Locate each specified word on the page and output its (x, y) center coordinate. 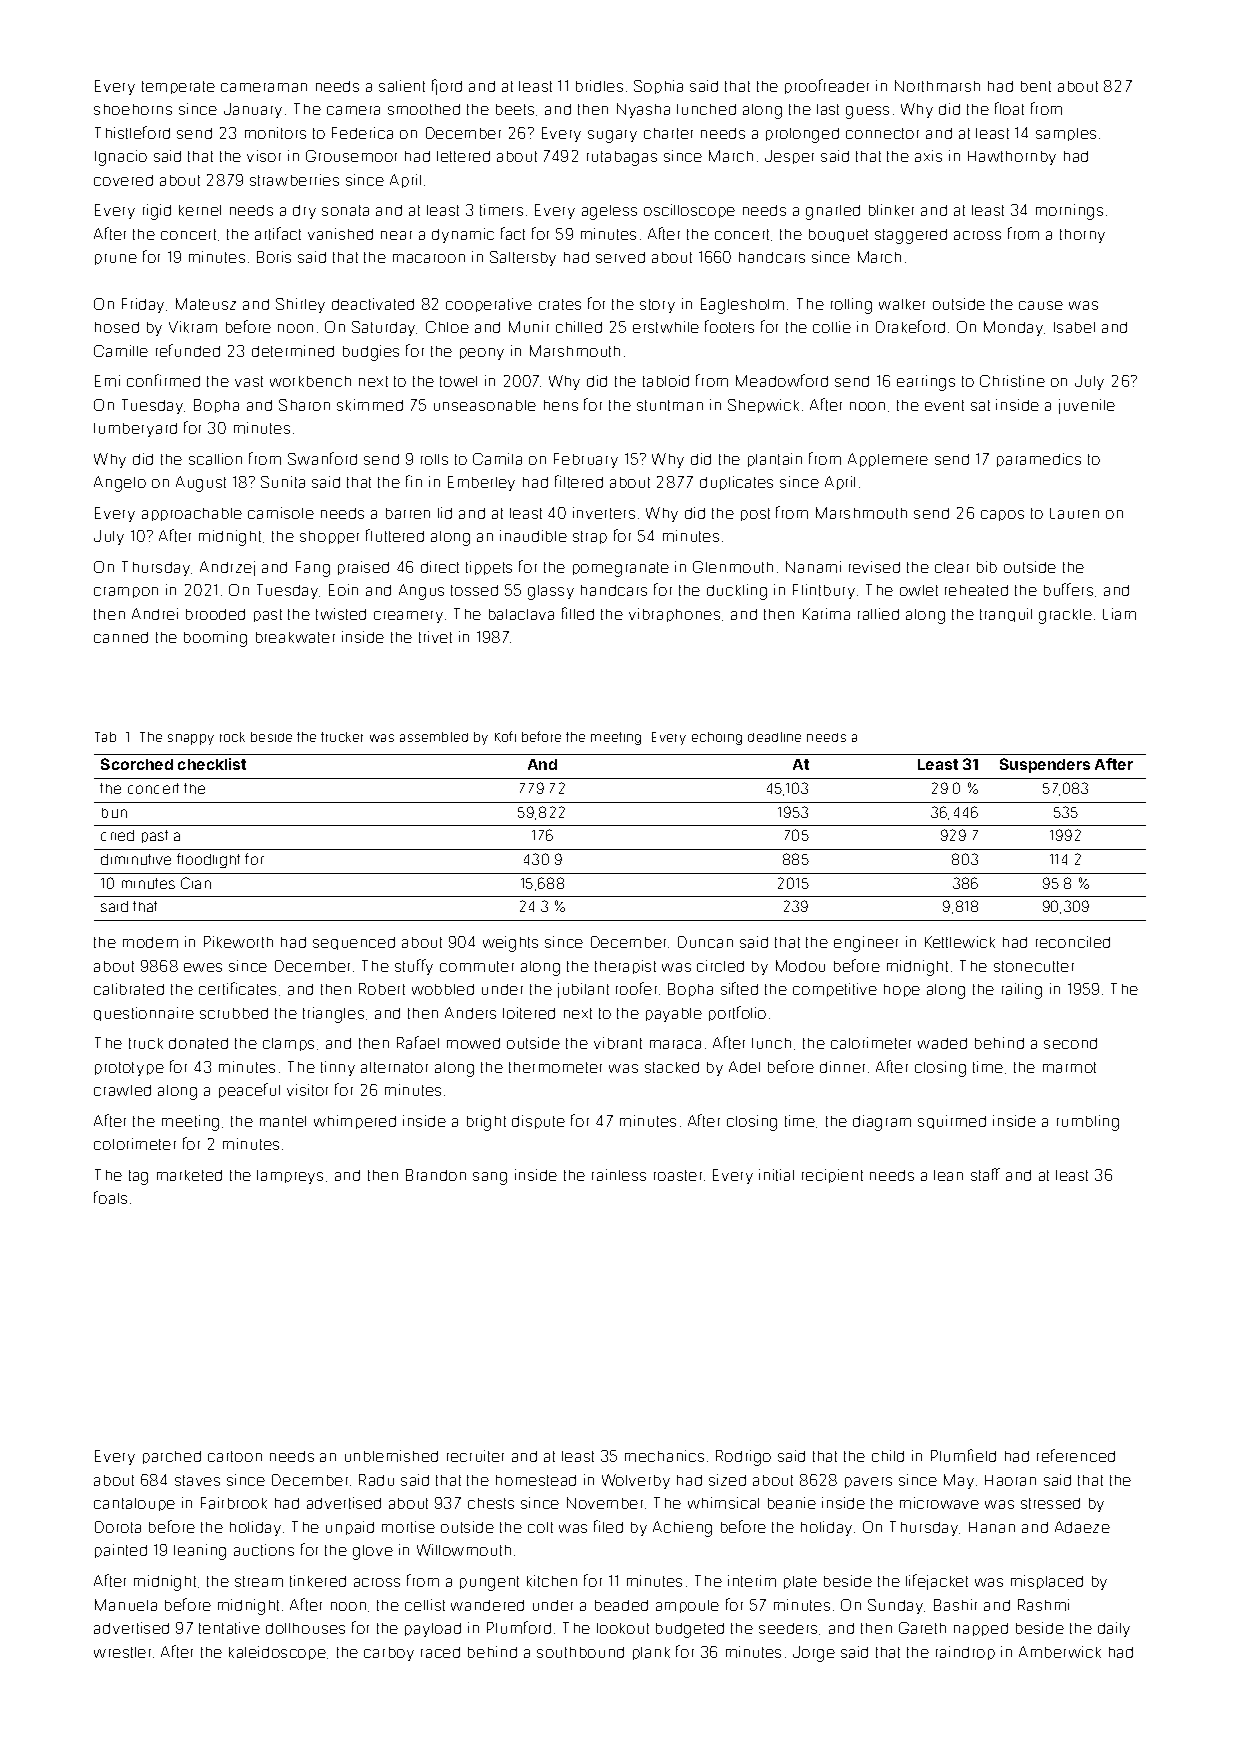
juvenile (1087, 406)
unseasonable (485, 405)
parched (172, 1457)
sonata (345, 210)
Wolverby (636, 1481)
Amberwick (1060, 1652)
